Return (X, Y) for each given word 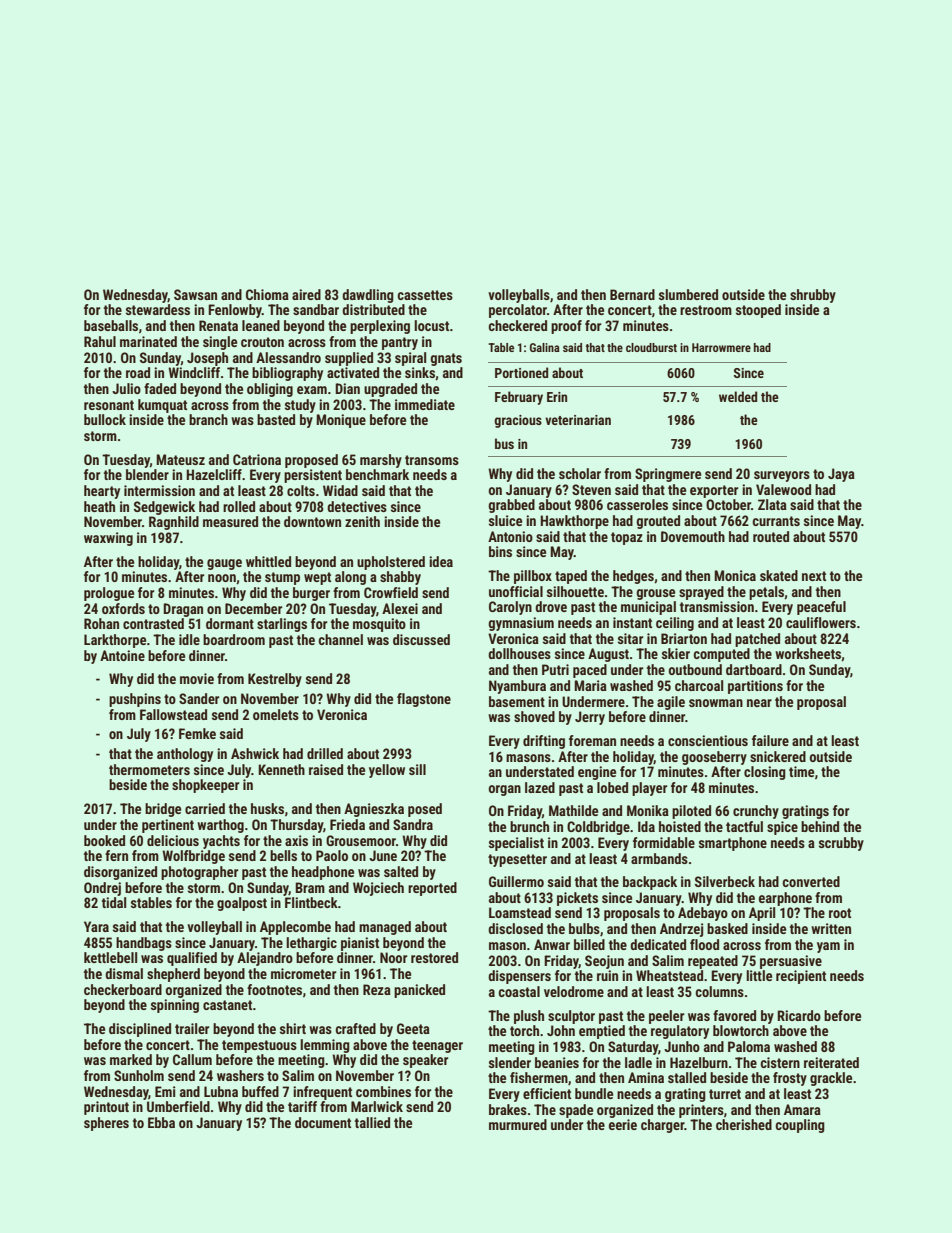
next (814, 576)
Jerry (590, 718)
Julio (126, 388)
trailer (192, 1028)
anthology (185, 755)
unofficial (516, 591)
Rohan (101, 623)
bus (504, 443)
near (759, 703)
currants (776, 521)
